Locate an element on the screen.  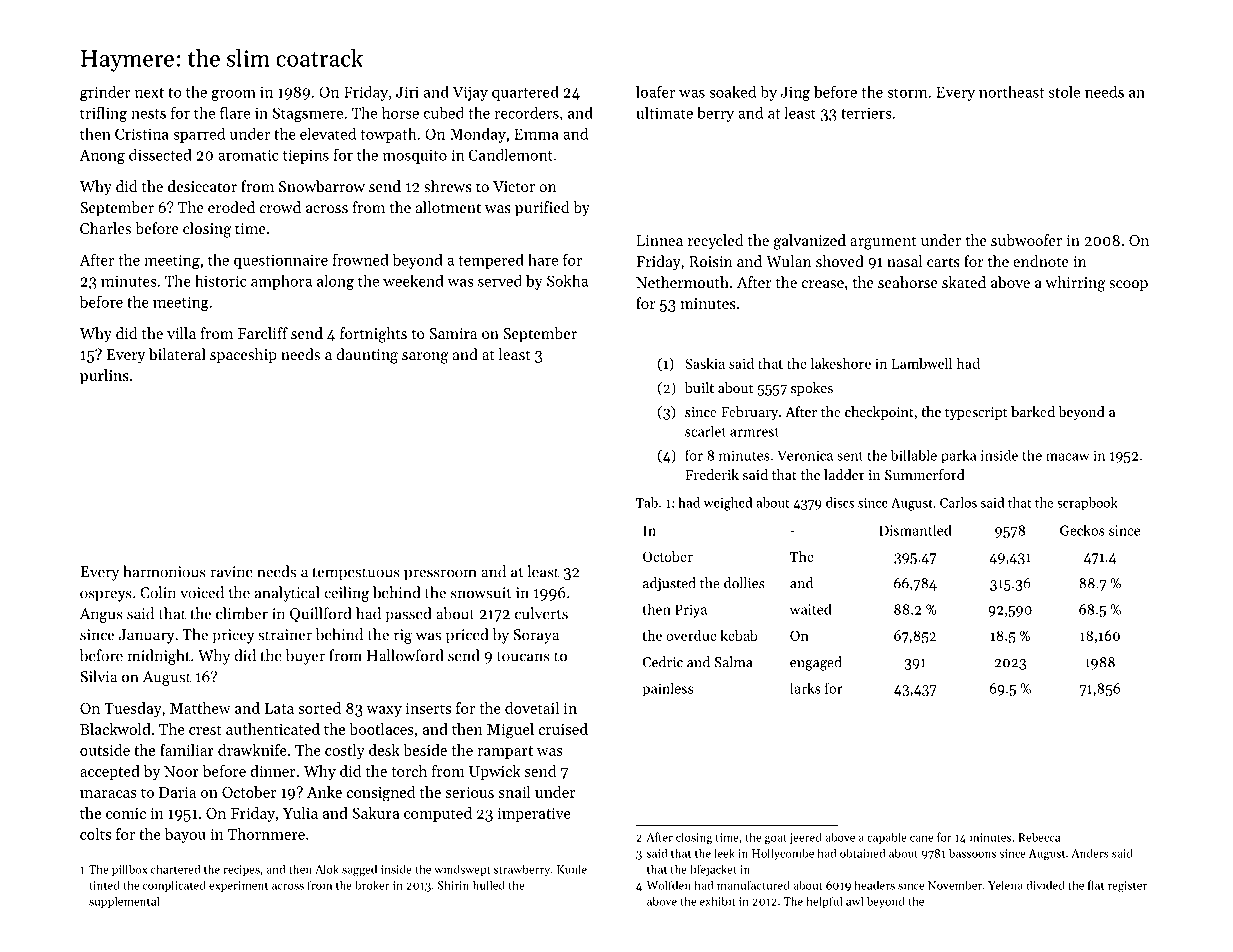
whirring is located at coordinates (1075, 284).
